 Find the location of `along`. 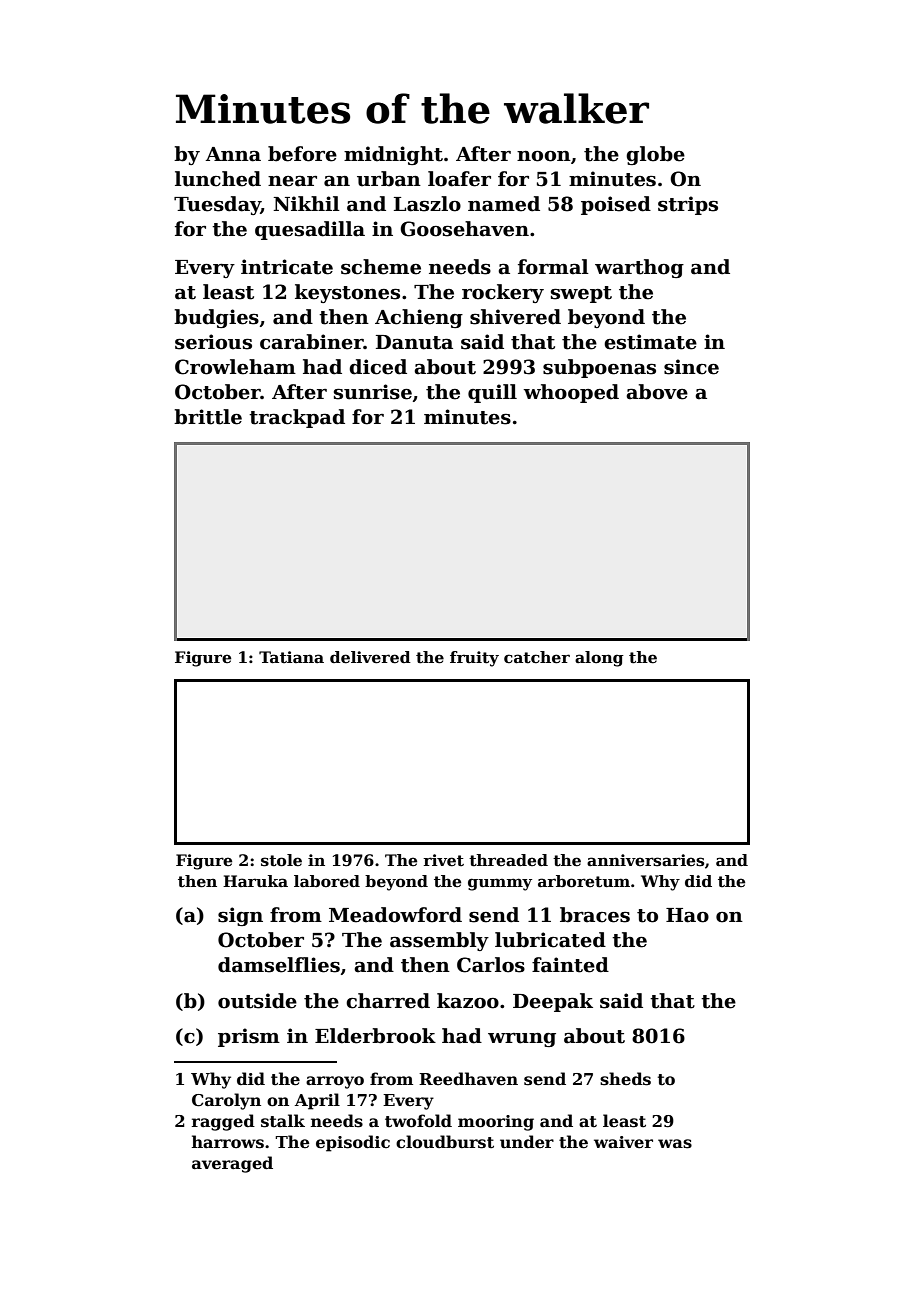

along is located at coordinates (599, 659).
